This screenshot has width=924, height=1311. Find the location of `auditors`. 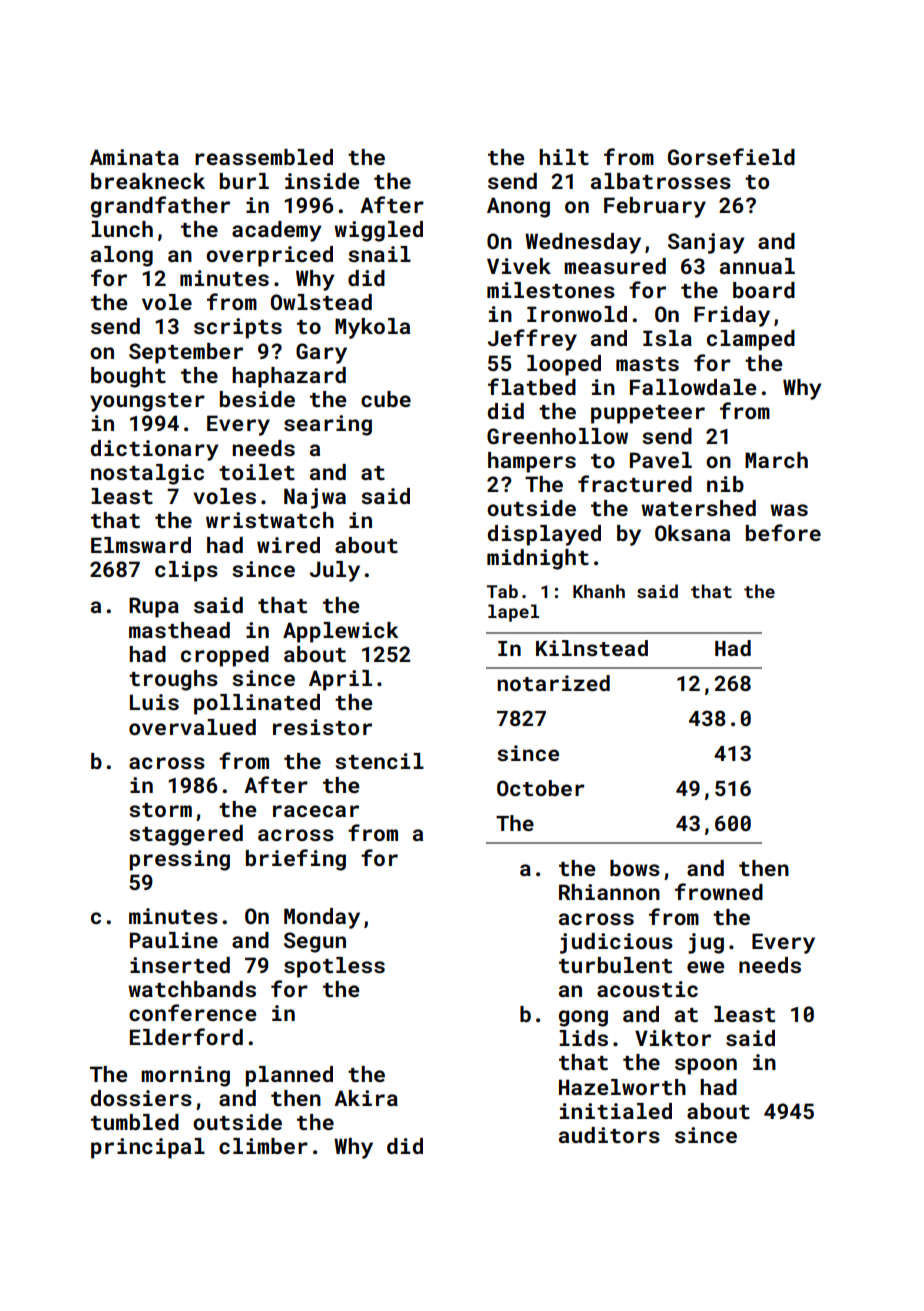

auditors is located at coordinates (609, 1135).
